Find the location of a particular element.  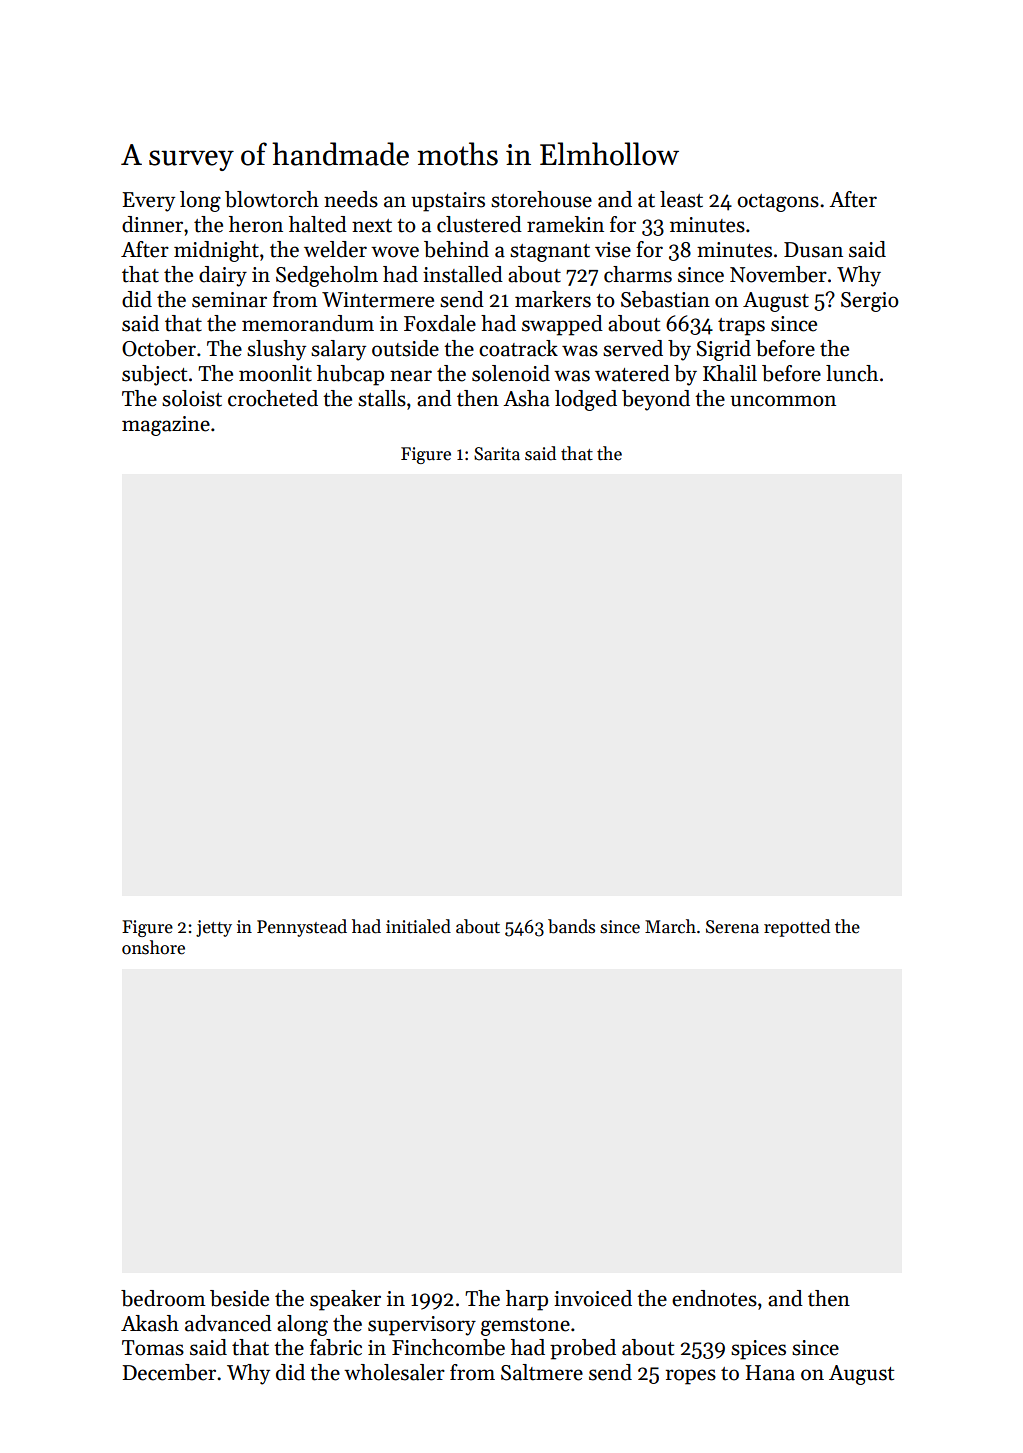

Sebastian is located at coordinates (665, 299).
